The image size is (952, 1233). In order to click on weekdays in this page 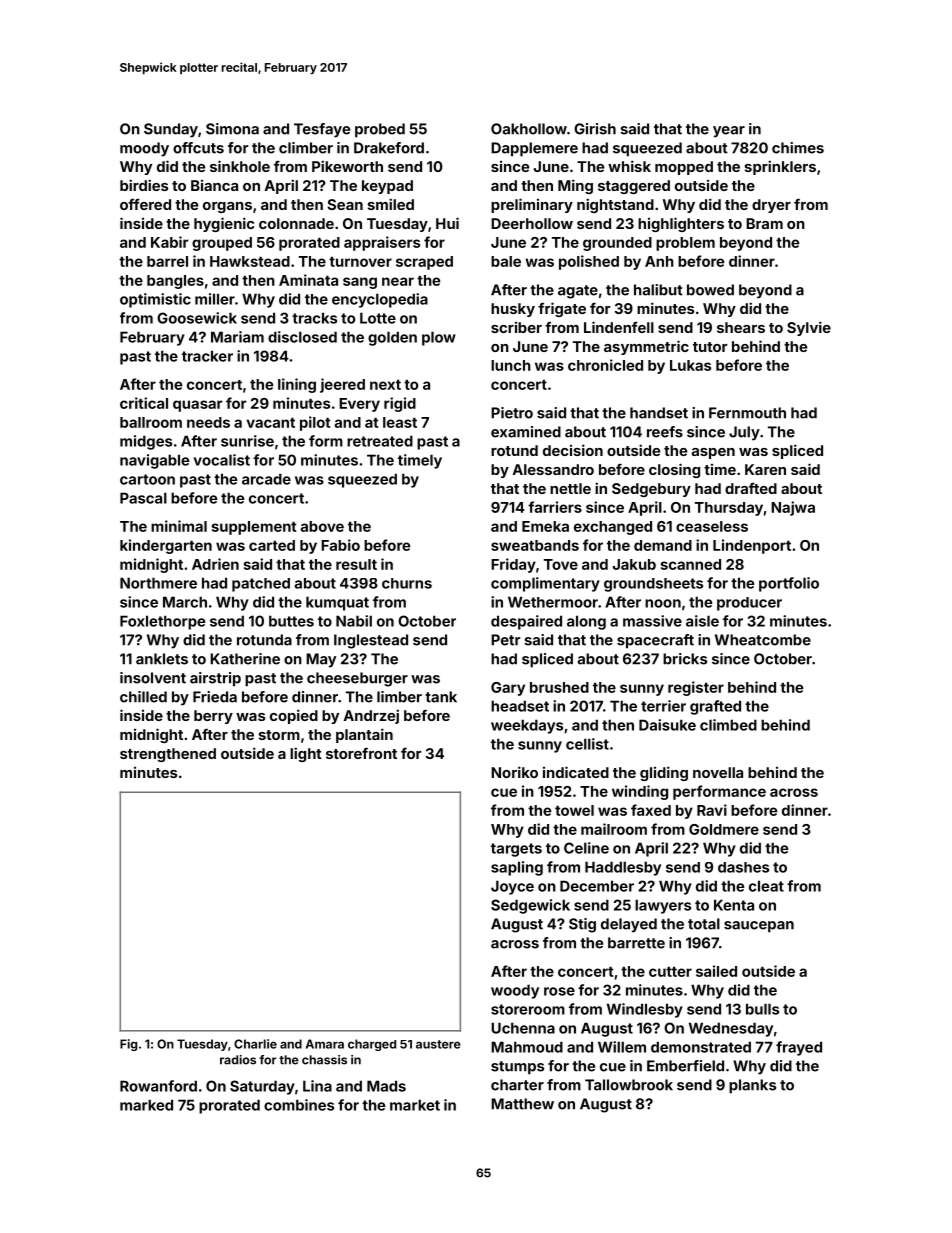, I will do `click(527, 726)`.
